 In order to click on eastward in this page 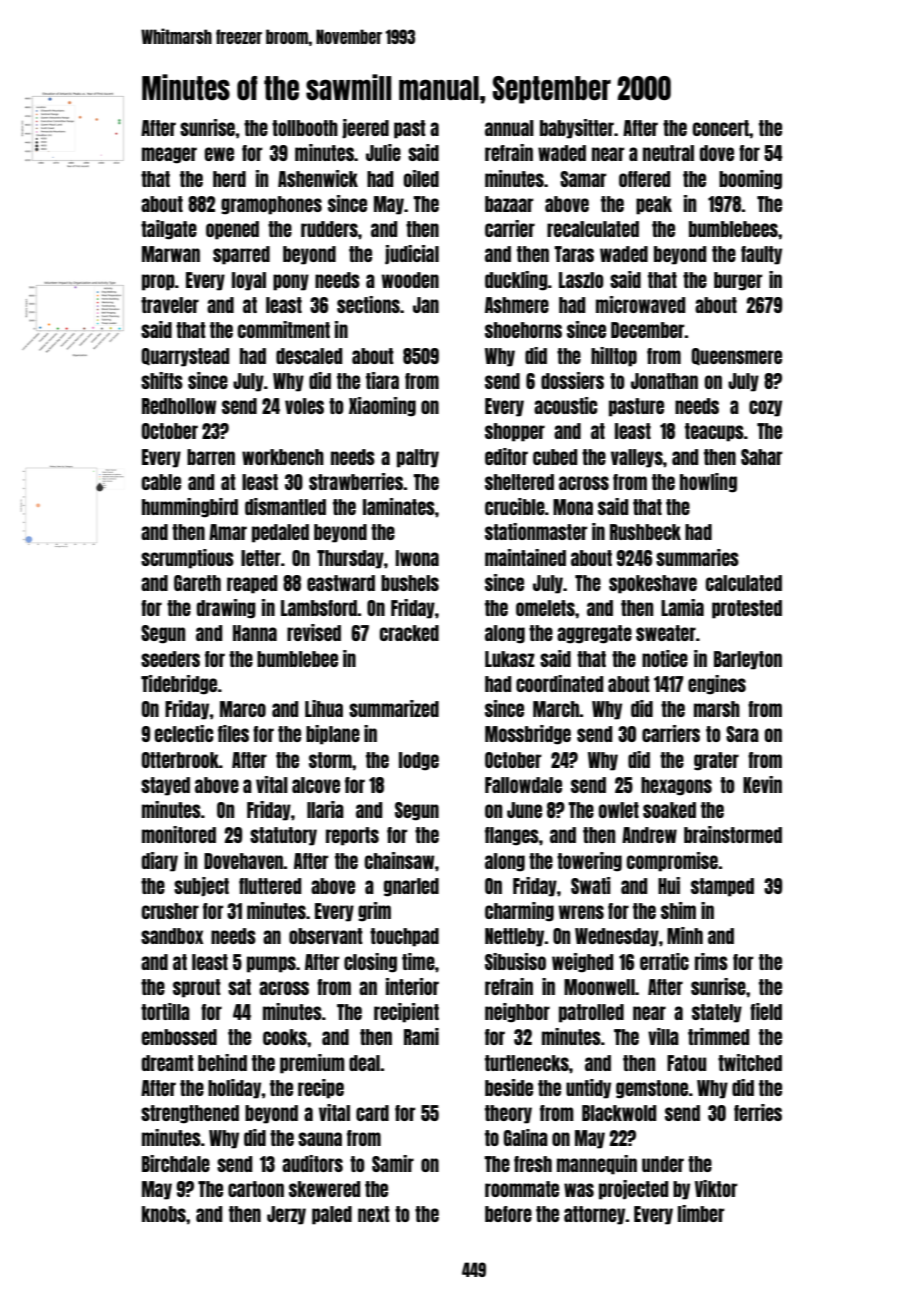, I will do `click(341, 583)`.
